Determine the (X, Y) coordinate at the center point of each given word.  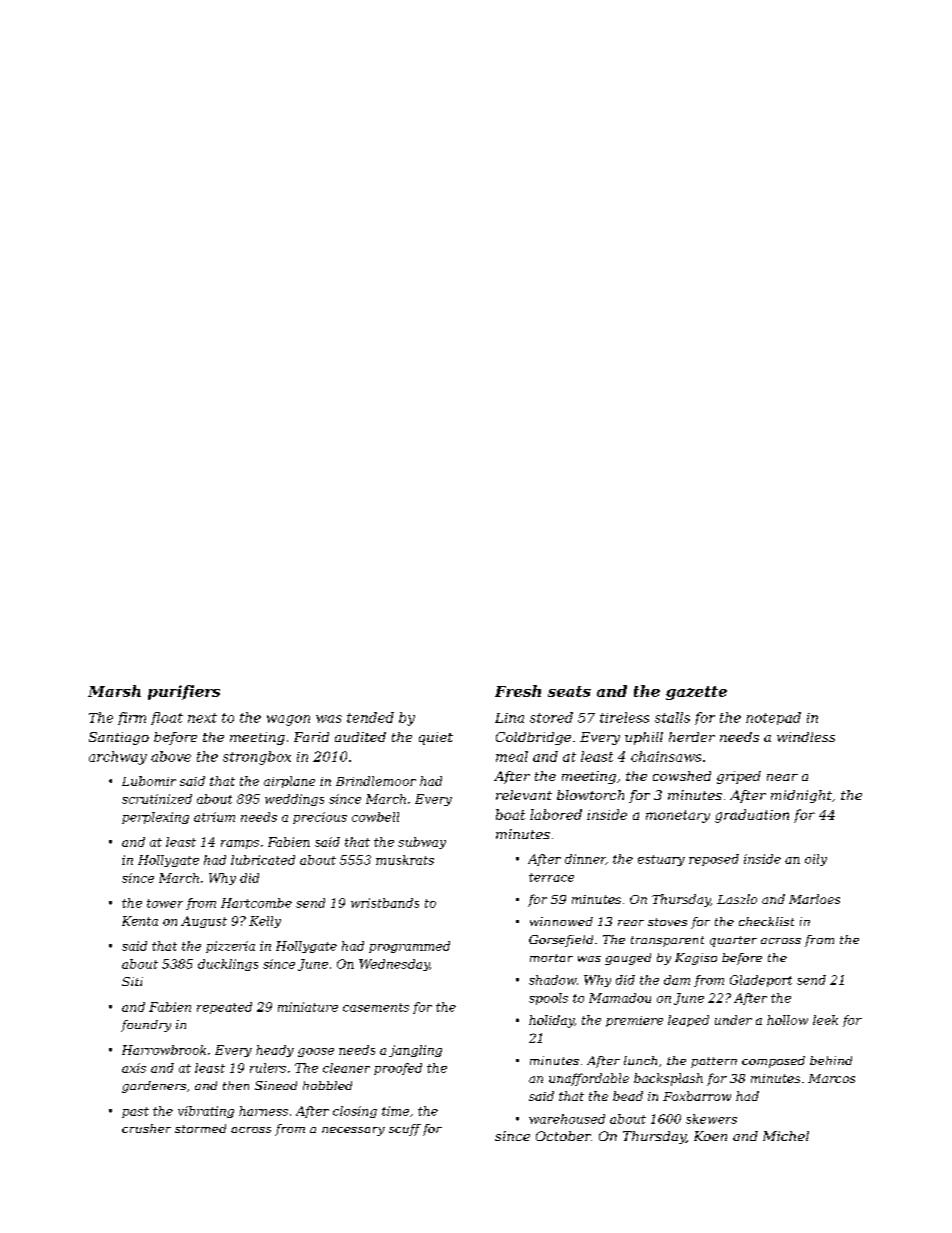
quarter (733, 941)
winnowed (561, 921)
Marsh (114, 691)
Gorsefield (561, 941)
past (135, 1112)
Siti (132, 981)
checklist (766, 921)
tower (165, 903)
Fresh (518, 691)
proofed (398, 1069)
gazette (696, 693)
